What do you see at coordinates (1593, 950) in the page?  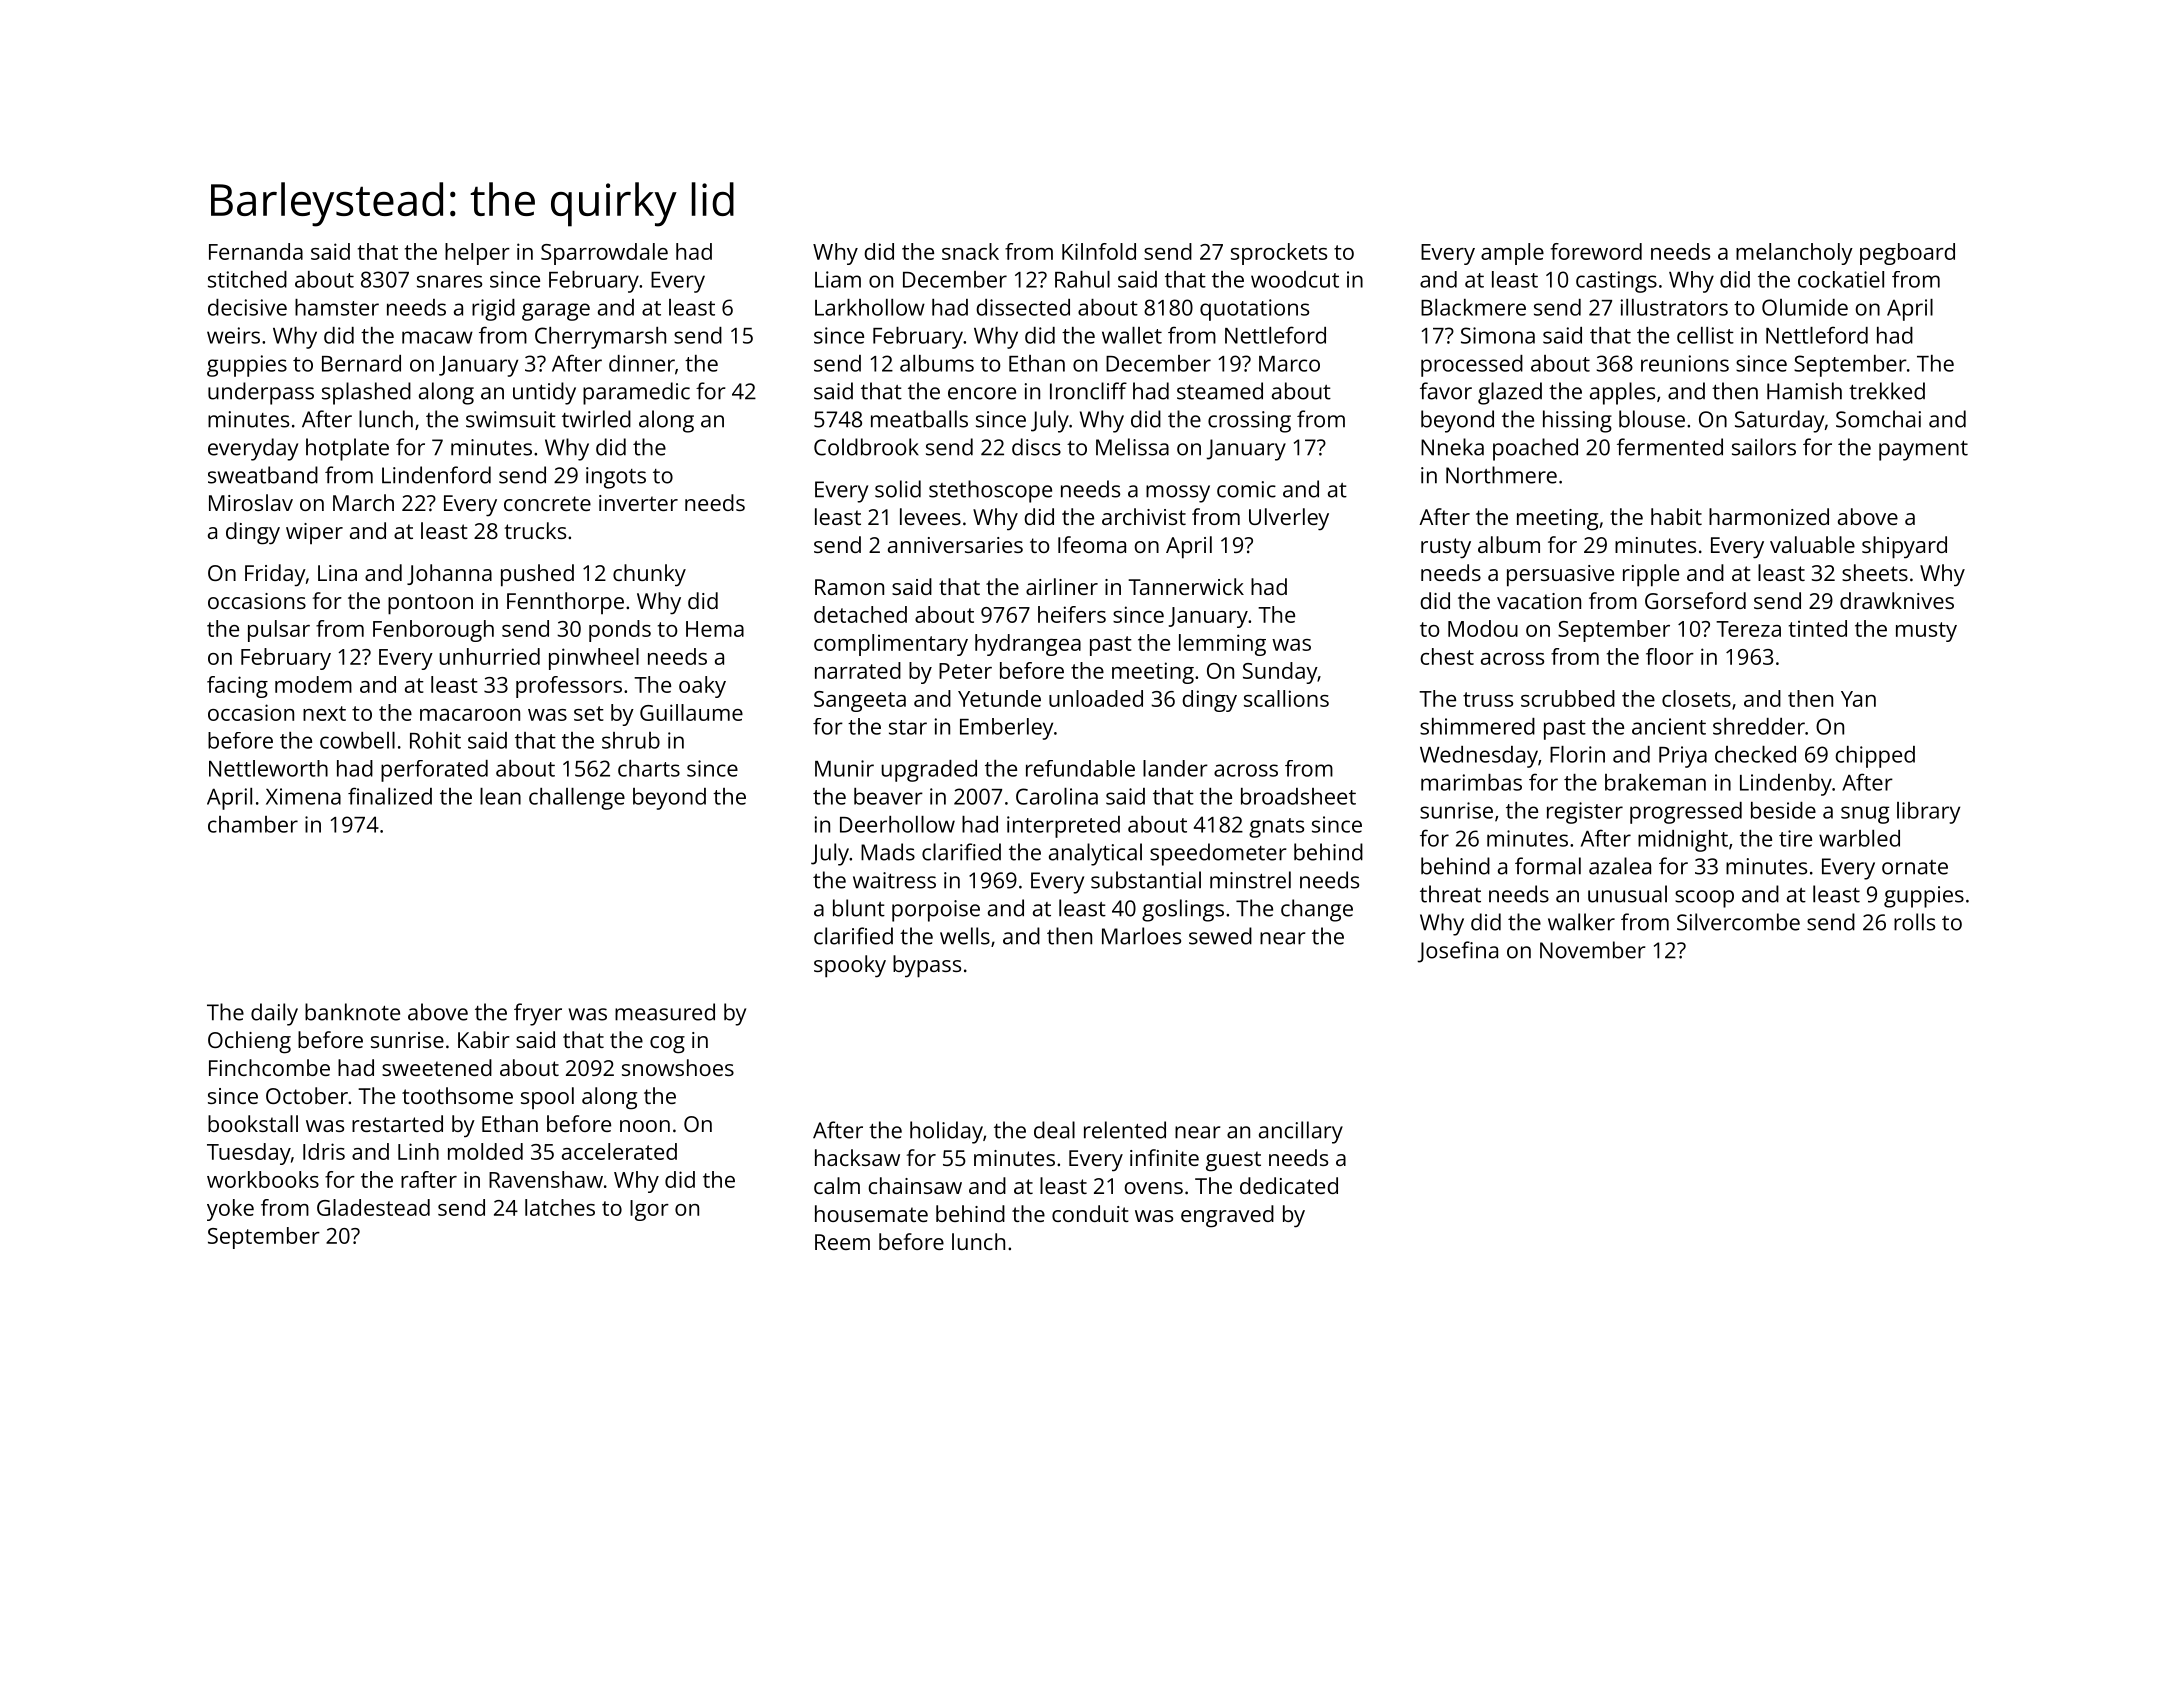 I see `November` at bounding box center [1593, 950].
